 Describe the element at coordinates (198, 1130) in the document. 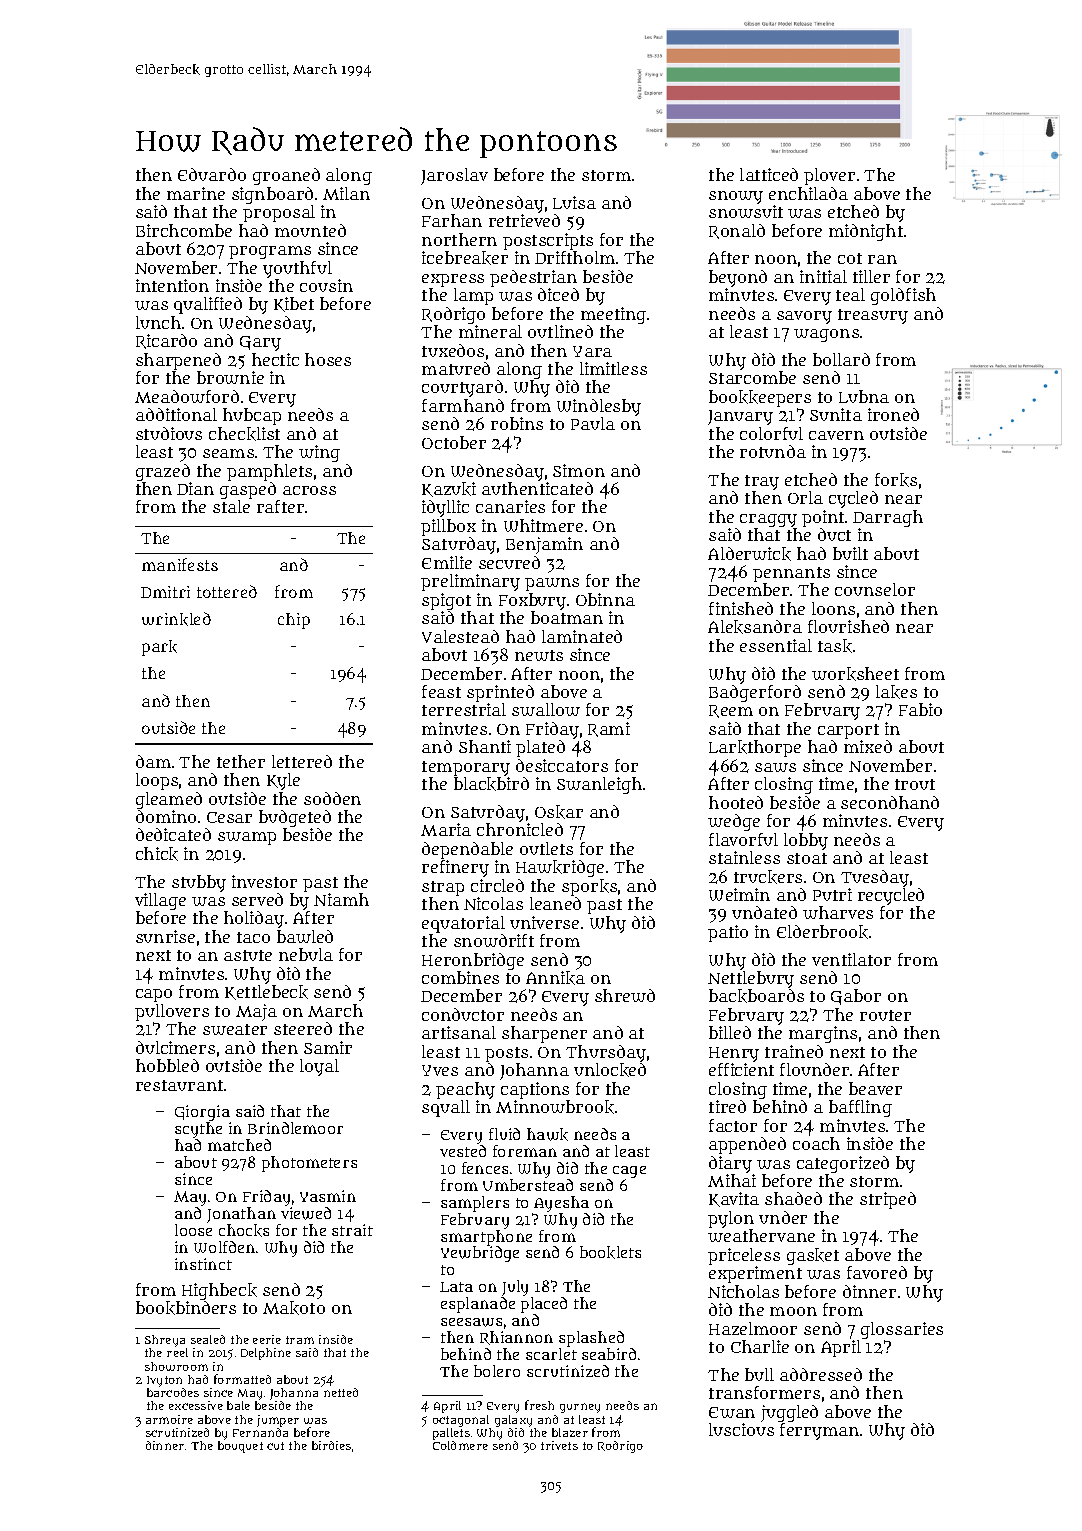

I see `scythe` at that location.
